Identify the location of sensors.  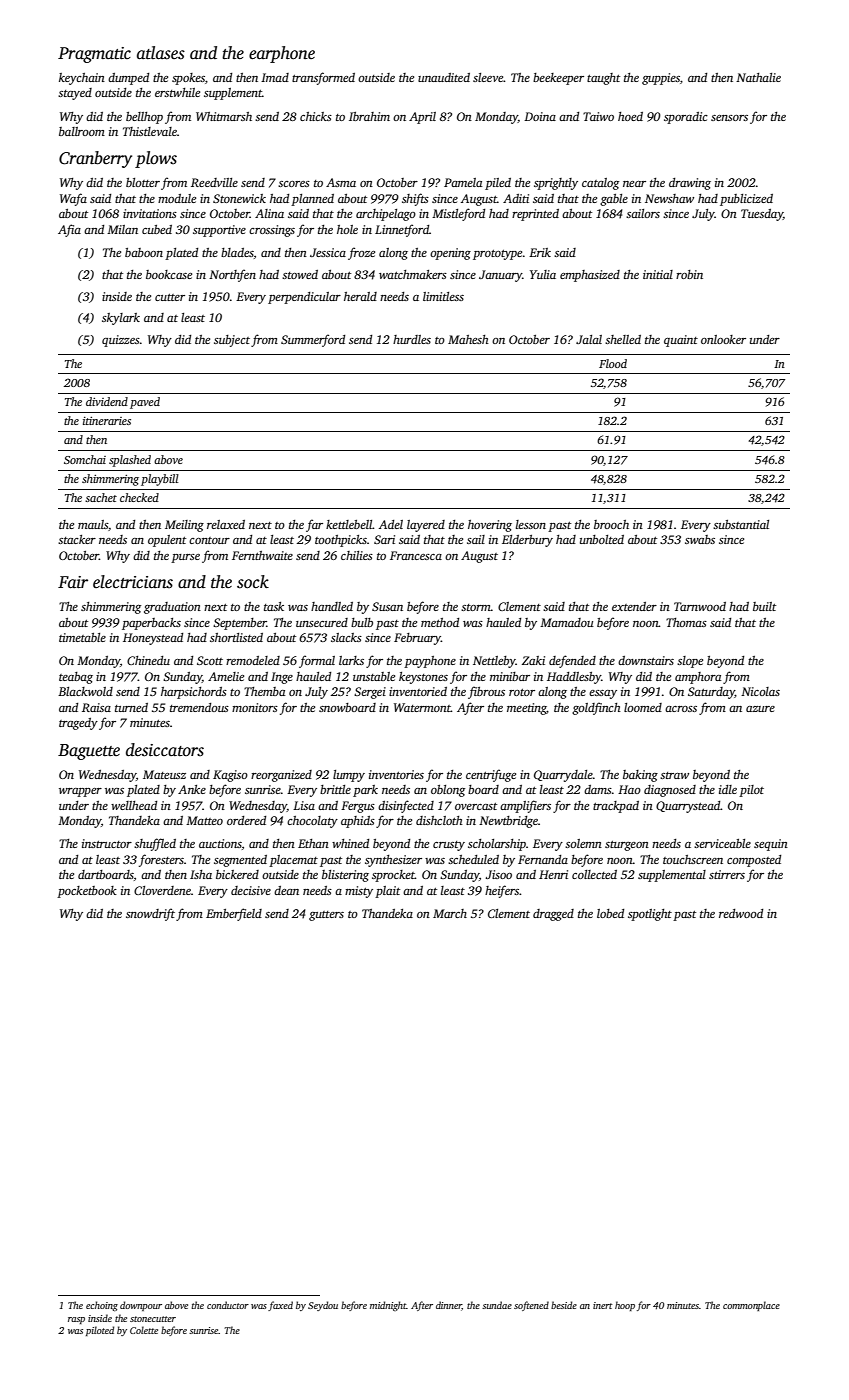
(729, 118).
